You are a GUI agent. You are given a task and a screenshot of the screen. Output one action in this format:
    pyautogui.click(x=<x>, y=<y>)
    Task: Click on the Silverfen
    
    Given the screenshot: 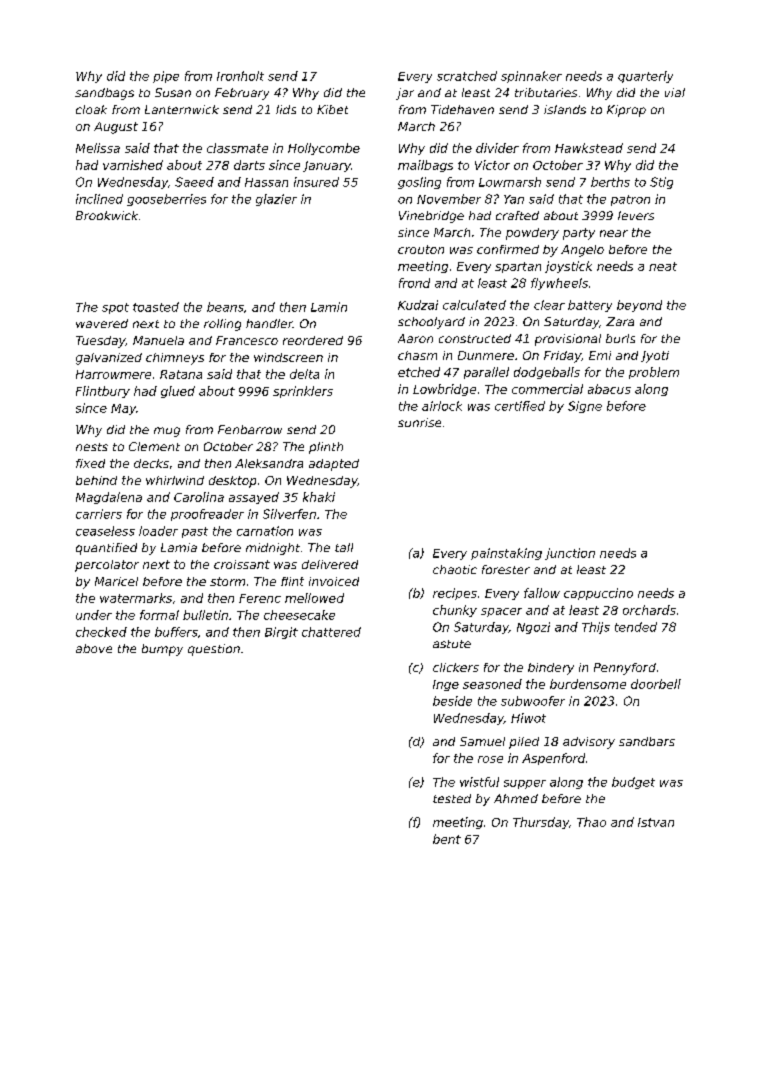 What is the action you would take?
    pyautogui.click(x=289, y=514)
